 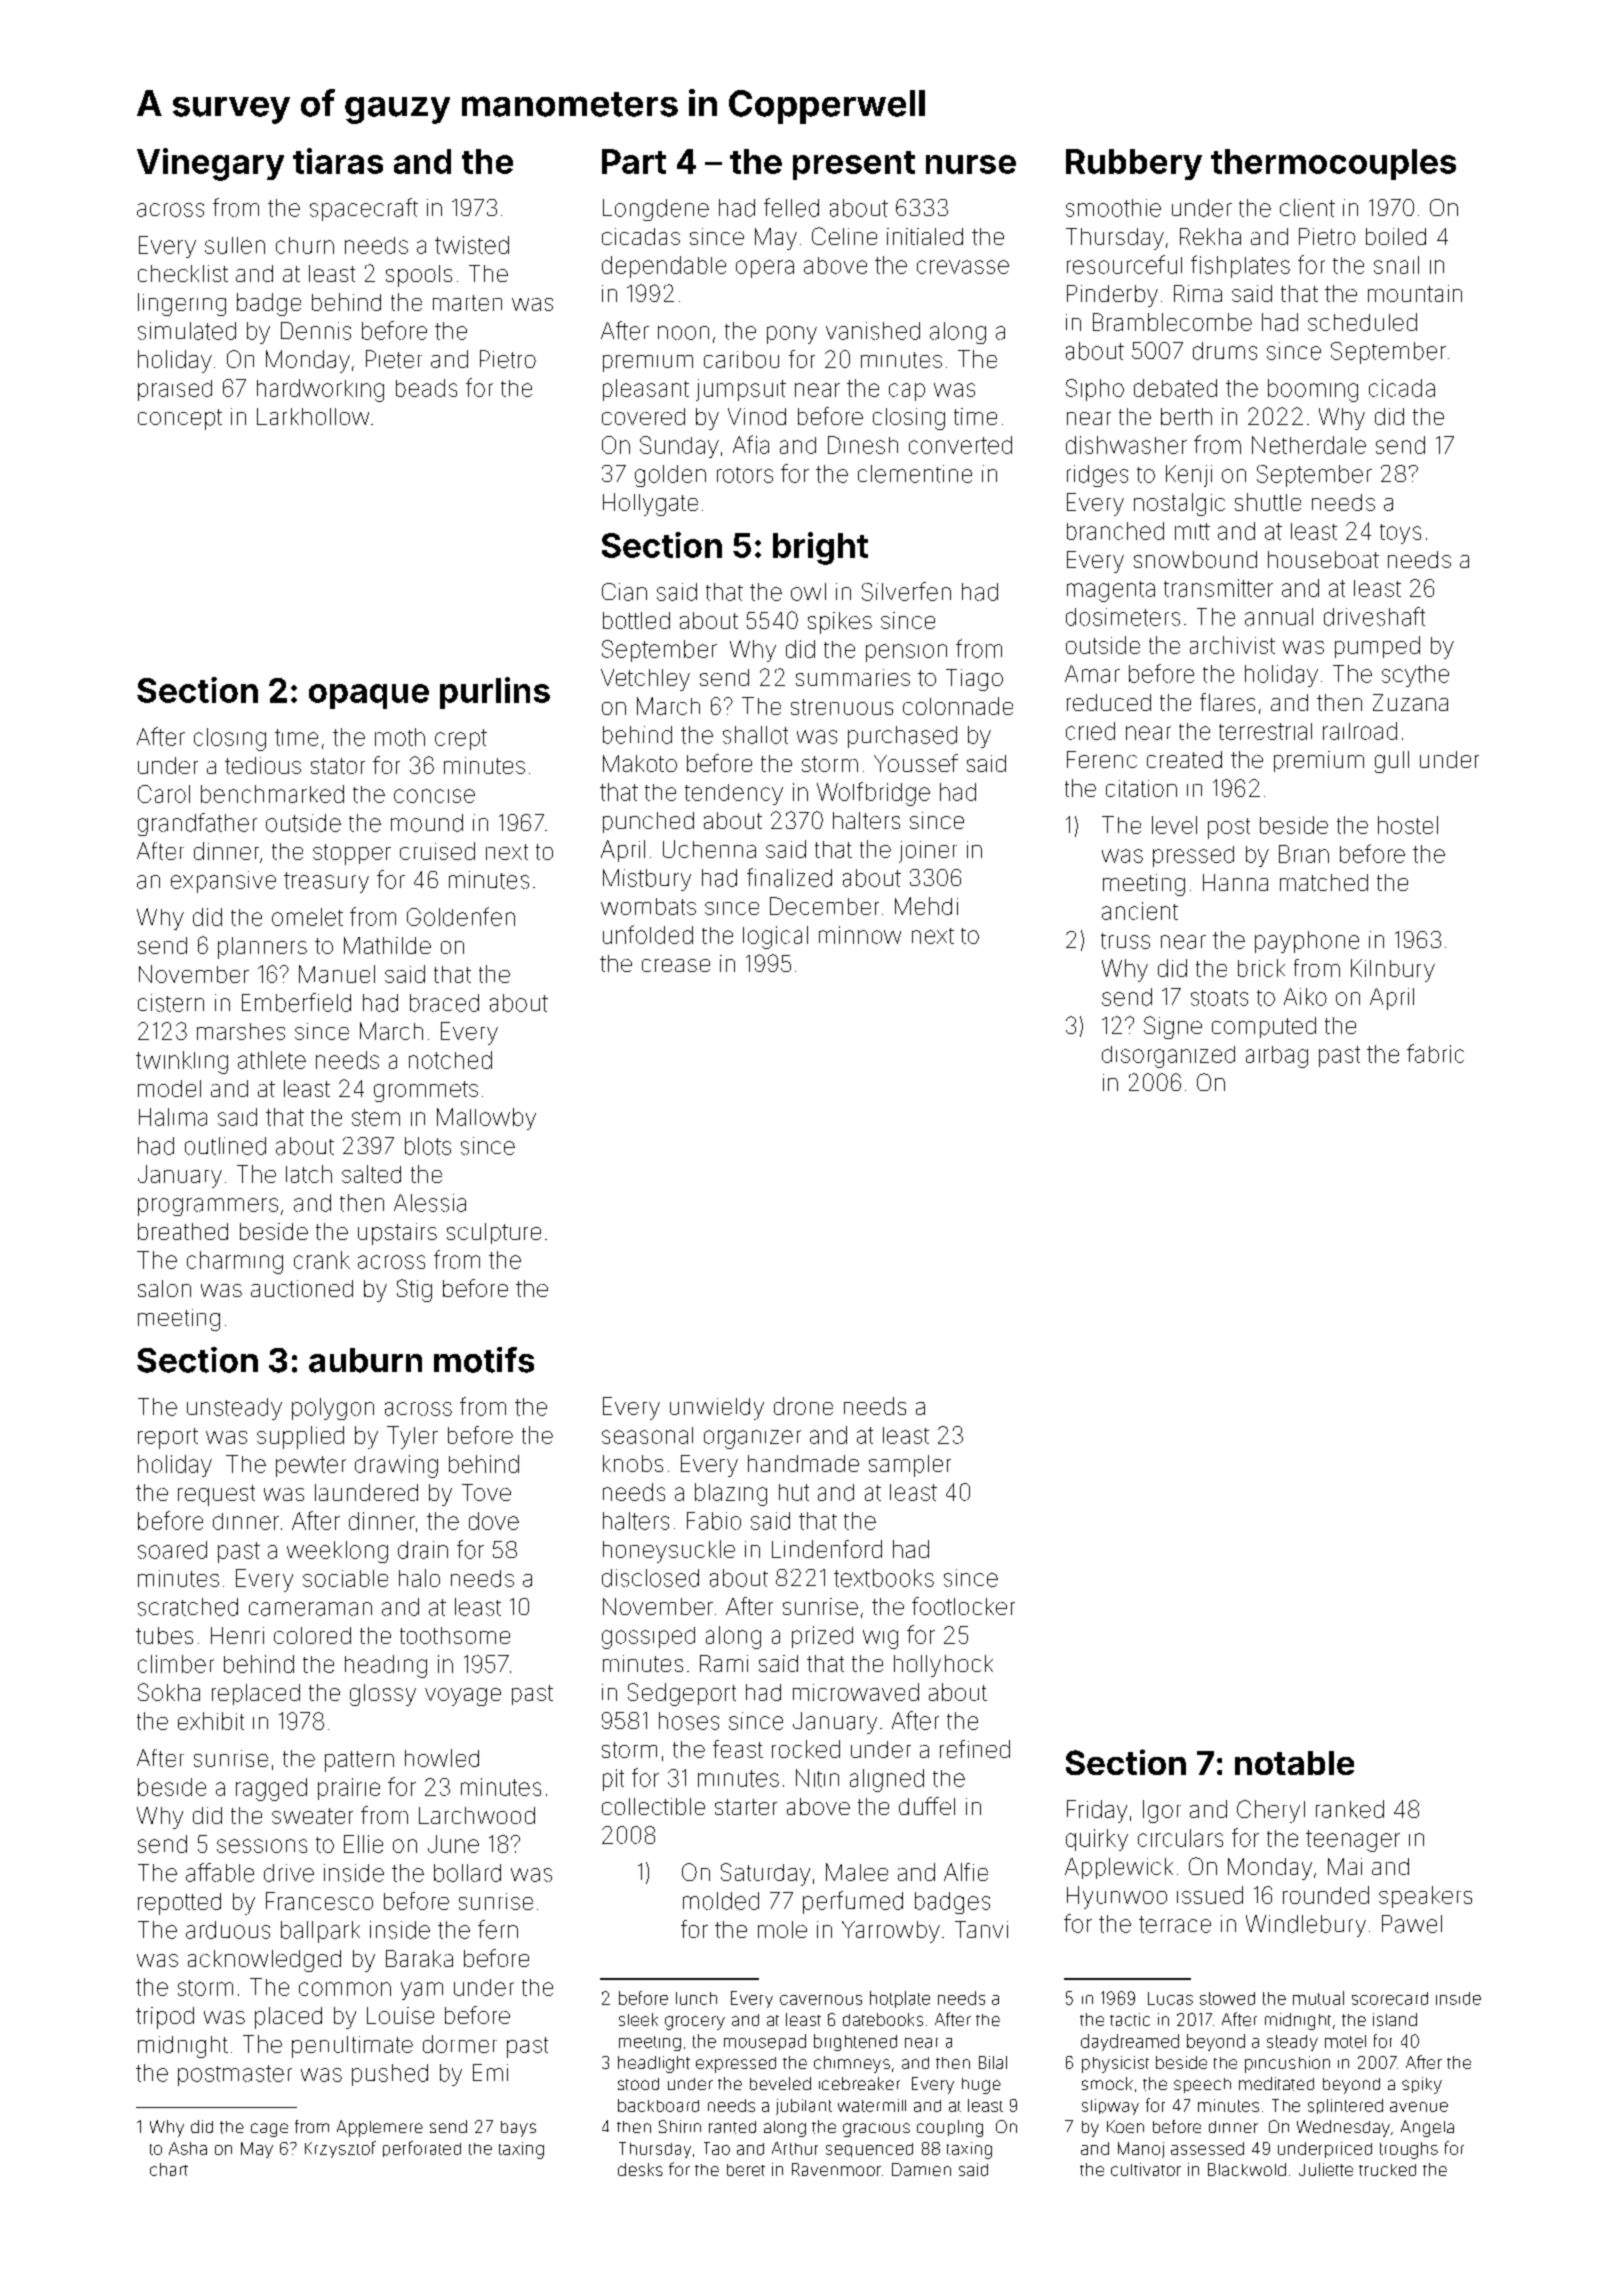 I want to click on repotted, so click(x=179, y=1904).
